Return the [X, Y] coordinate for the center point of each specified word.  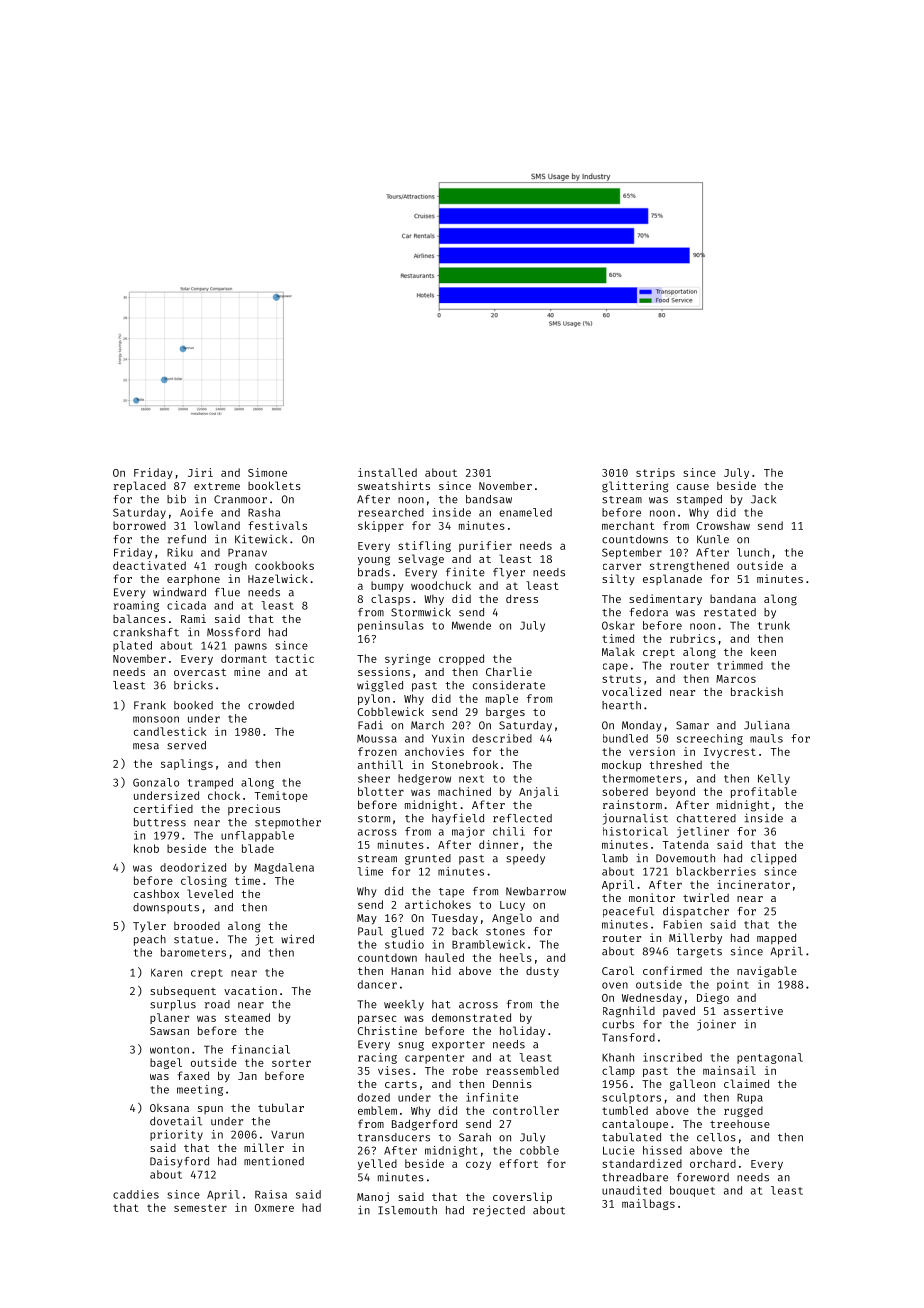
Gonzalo [156, 782]
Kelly [774, 779]
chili [509, 831]
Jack [763, 499]
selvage [421, 560]
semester [200, 1208]
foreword [703, 1177]
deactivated [149, 565]
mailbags [648, 1204]
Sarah [475, 1137]
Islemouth [407, 1210]
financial [260, 1049]
